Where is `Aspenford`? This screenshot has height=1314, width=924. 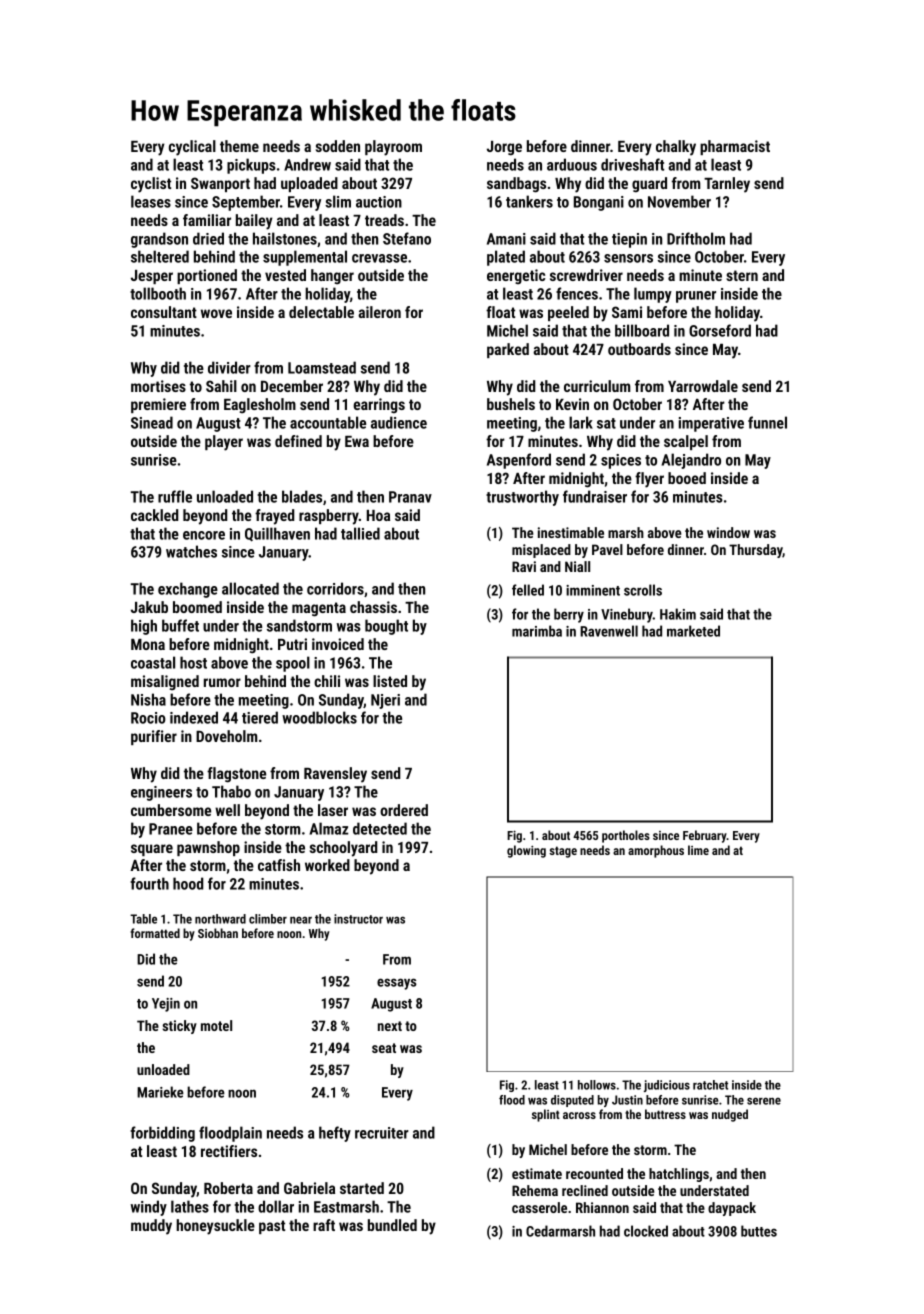 Aspenford is located at coordinates (519, 461).
